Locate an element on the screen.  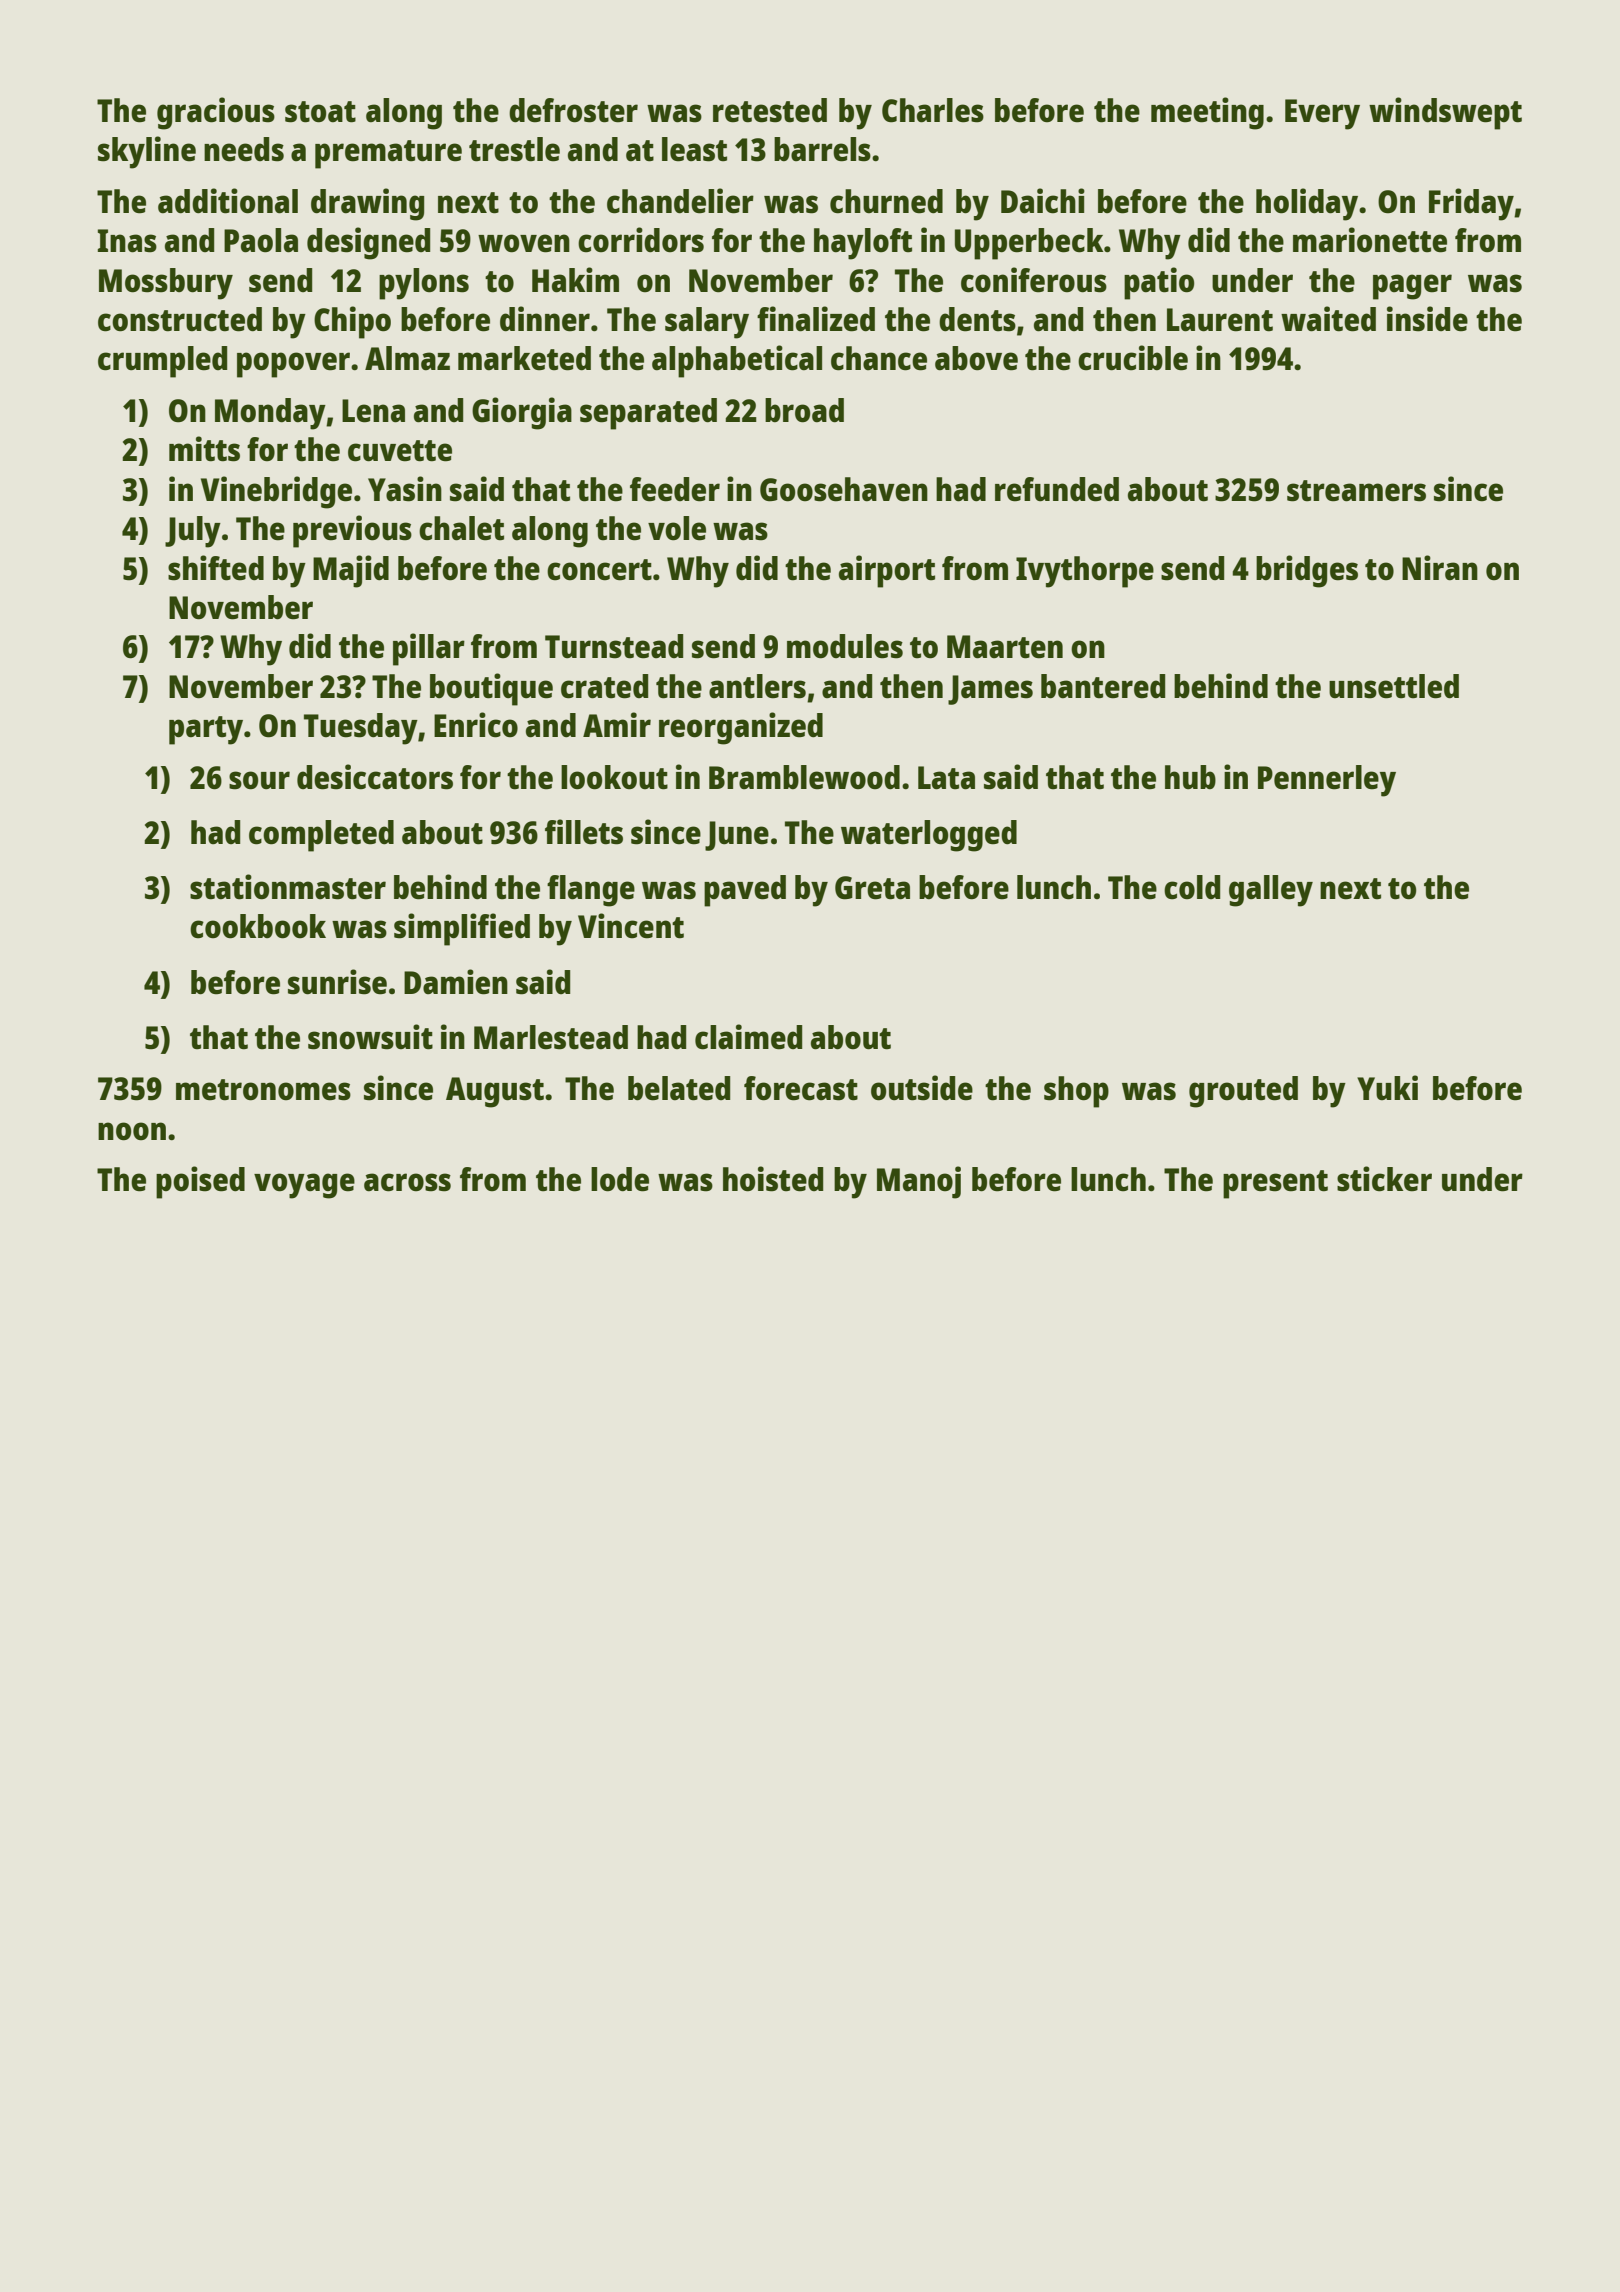
August is located at coordinates (495, 1092).
